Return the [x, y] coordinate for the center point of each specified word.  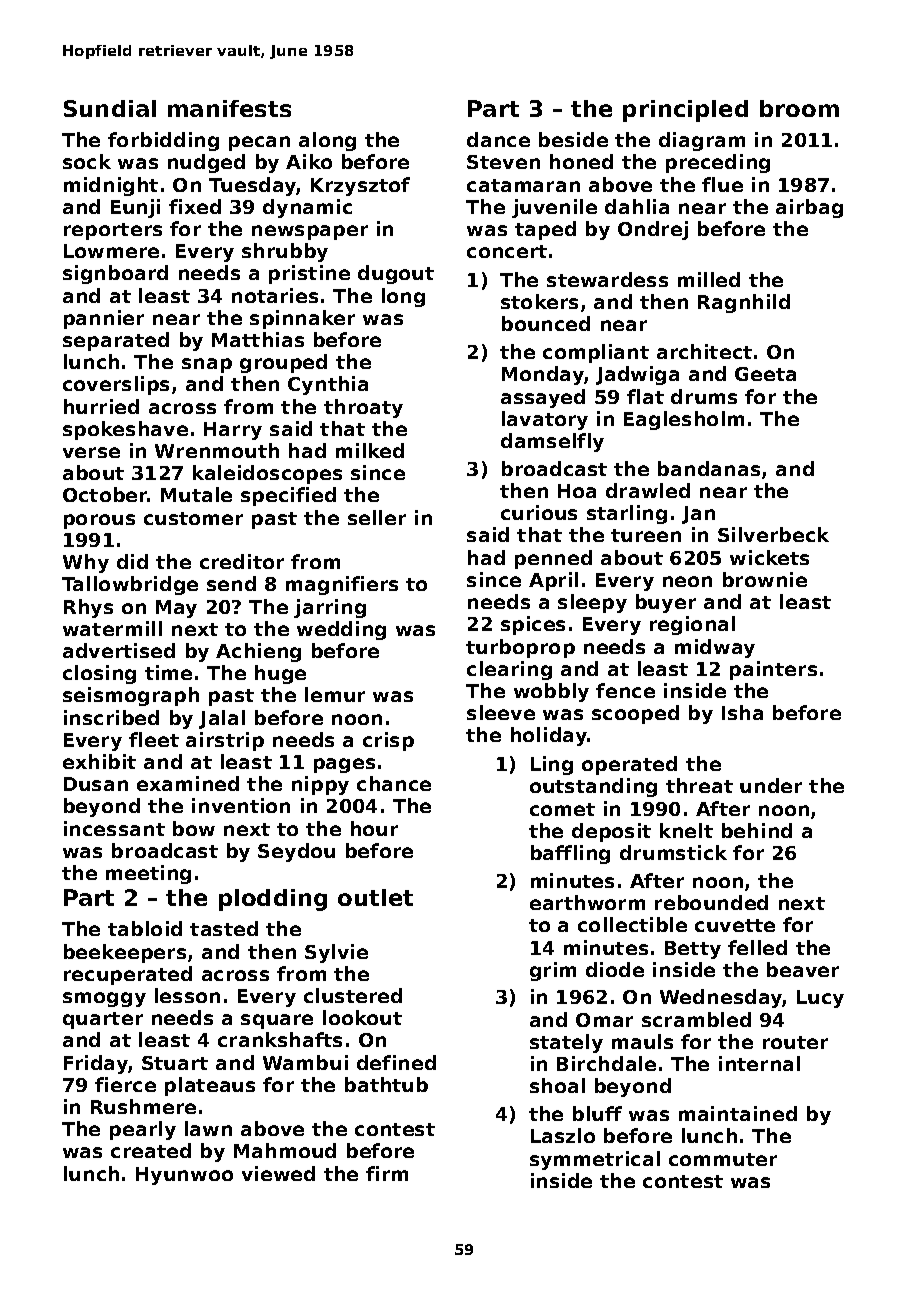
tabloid [145, 928]
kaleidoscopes [267, 474]
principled [685, 111]
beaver [803, 969]
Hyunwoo [184, 1176]
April [553, 581]
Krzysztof [360, 186]
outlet [375, 897]
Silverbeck [773, 534]
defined [396, 1062]
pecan [259, 143]
